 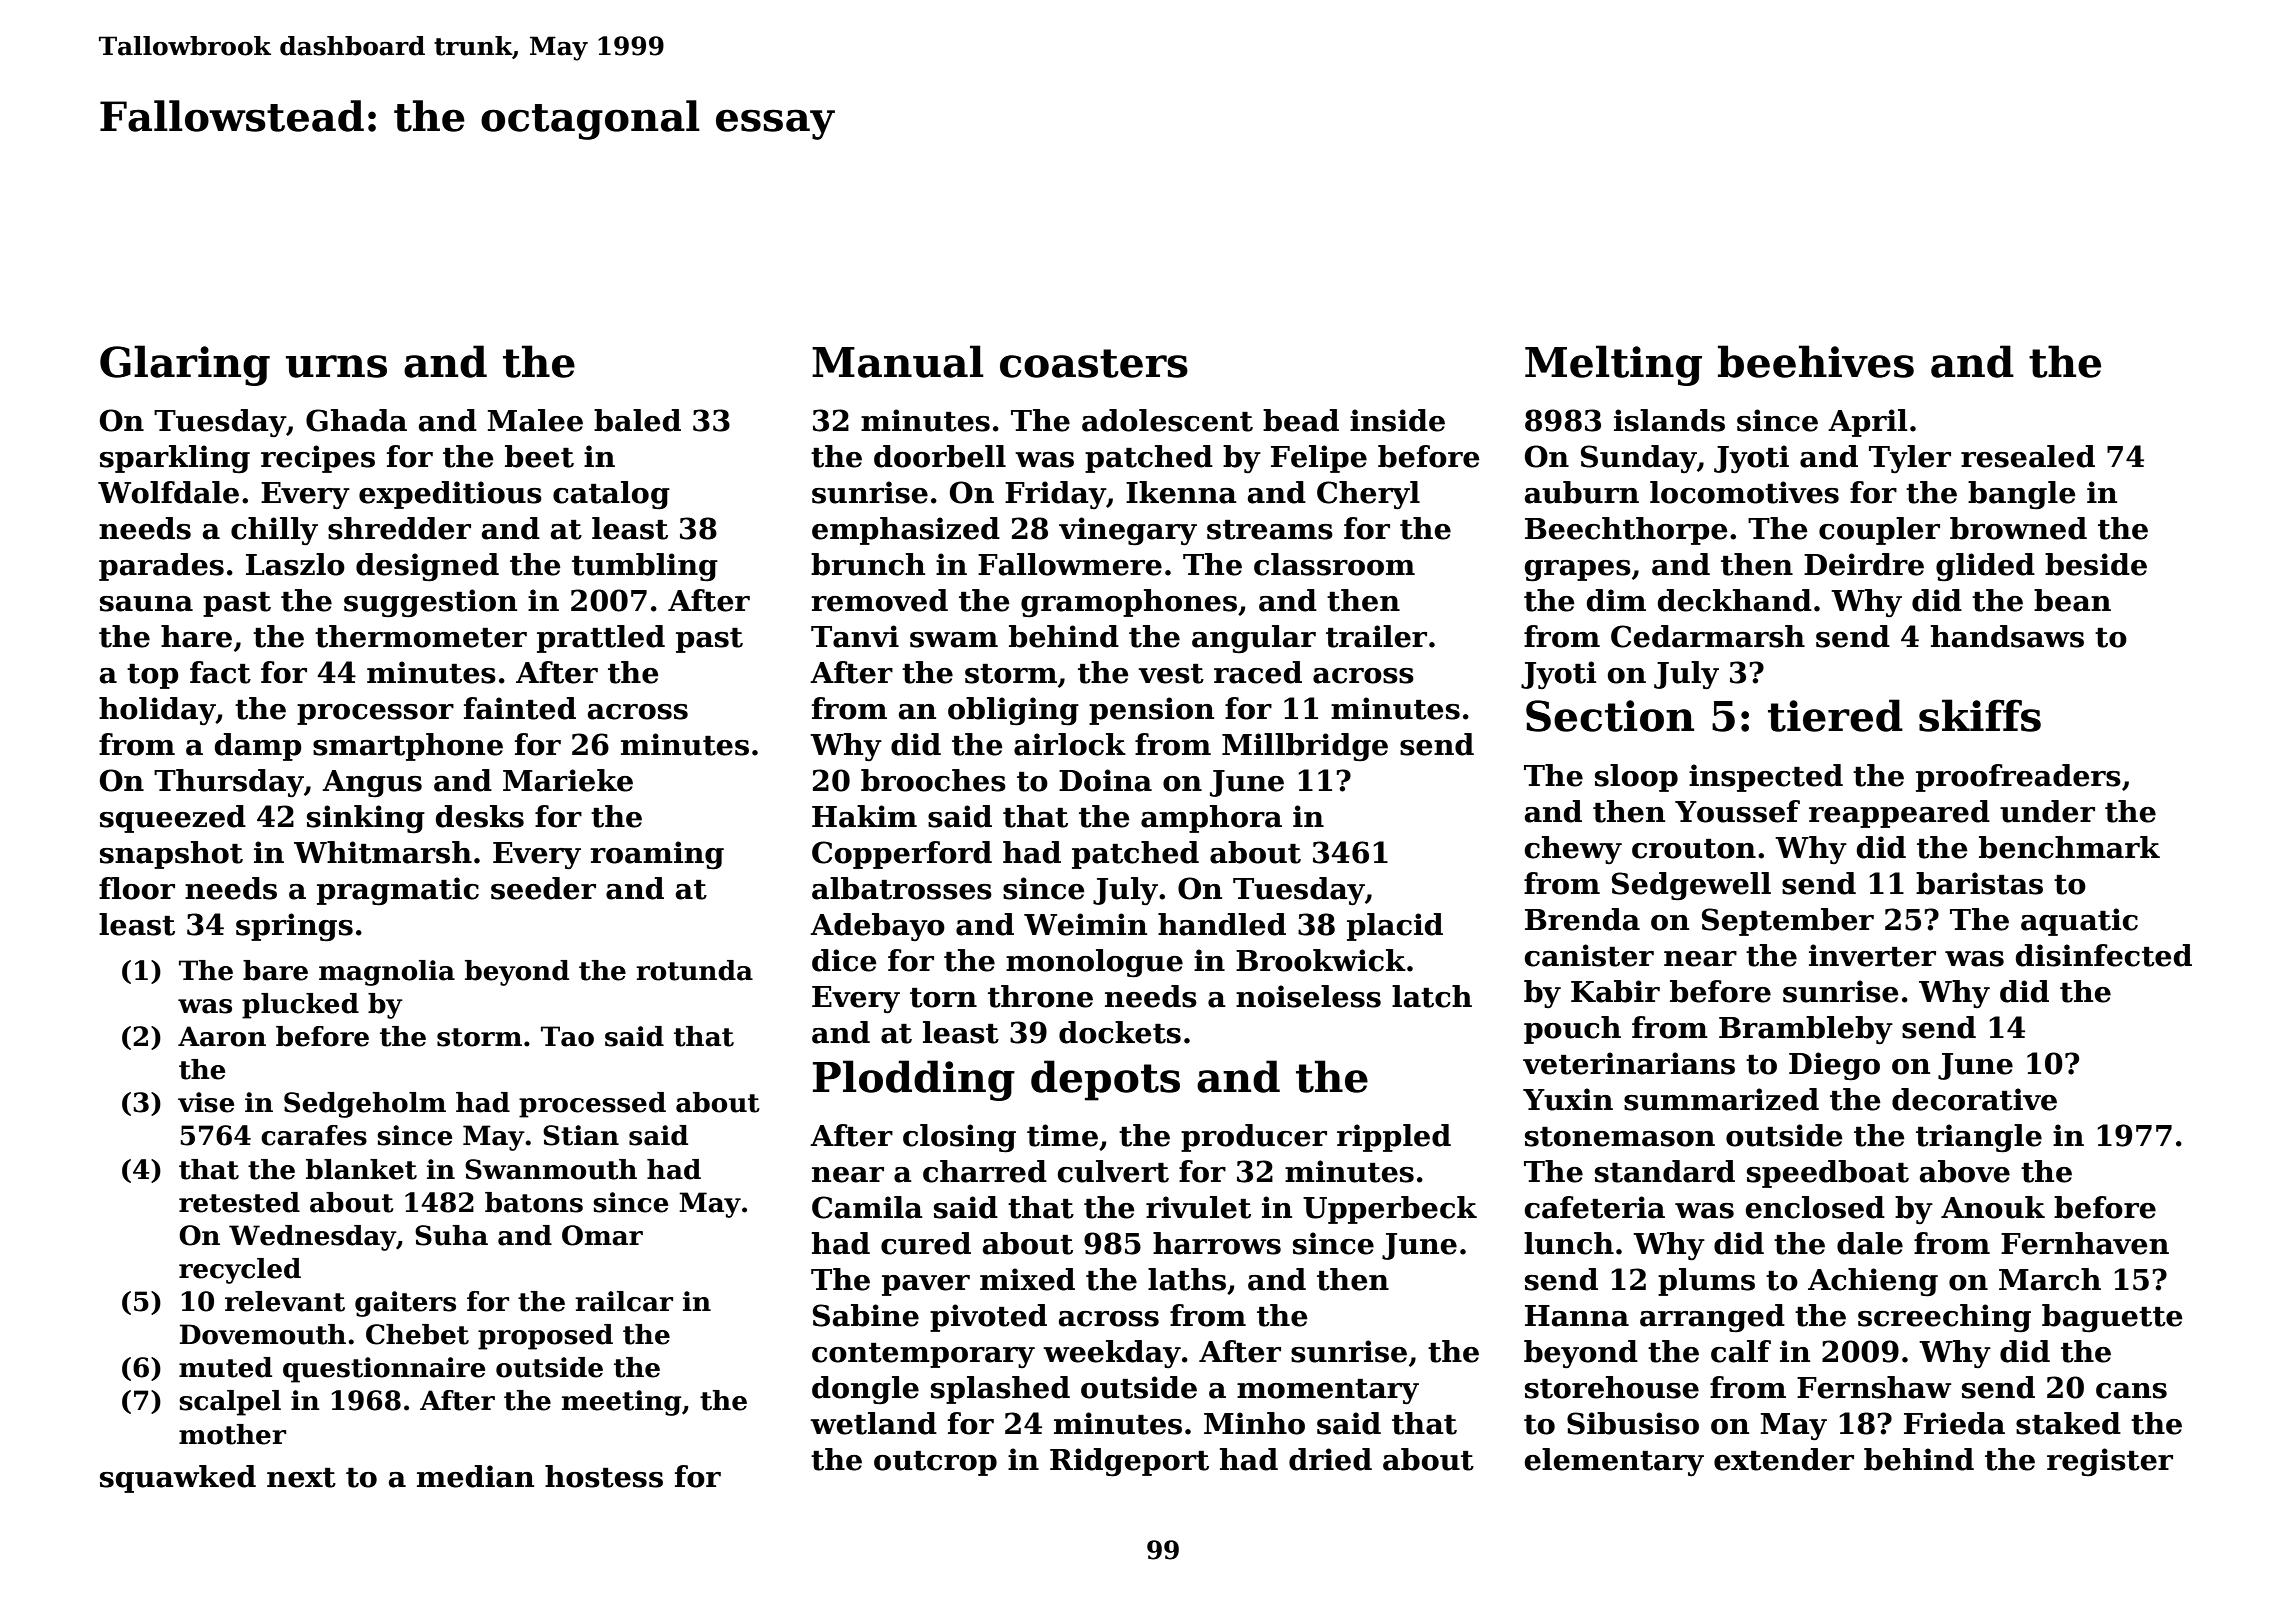 What do you see at coordinates (2103, 955) in the image?
I see `disinfected` at bounding box center [2103, 955].
